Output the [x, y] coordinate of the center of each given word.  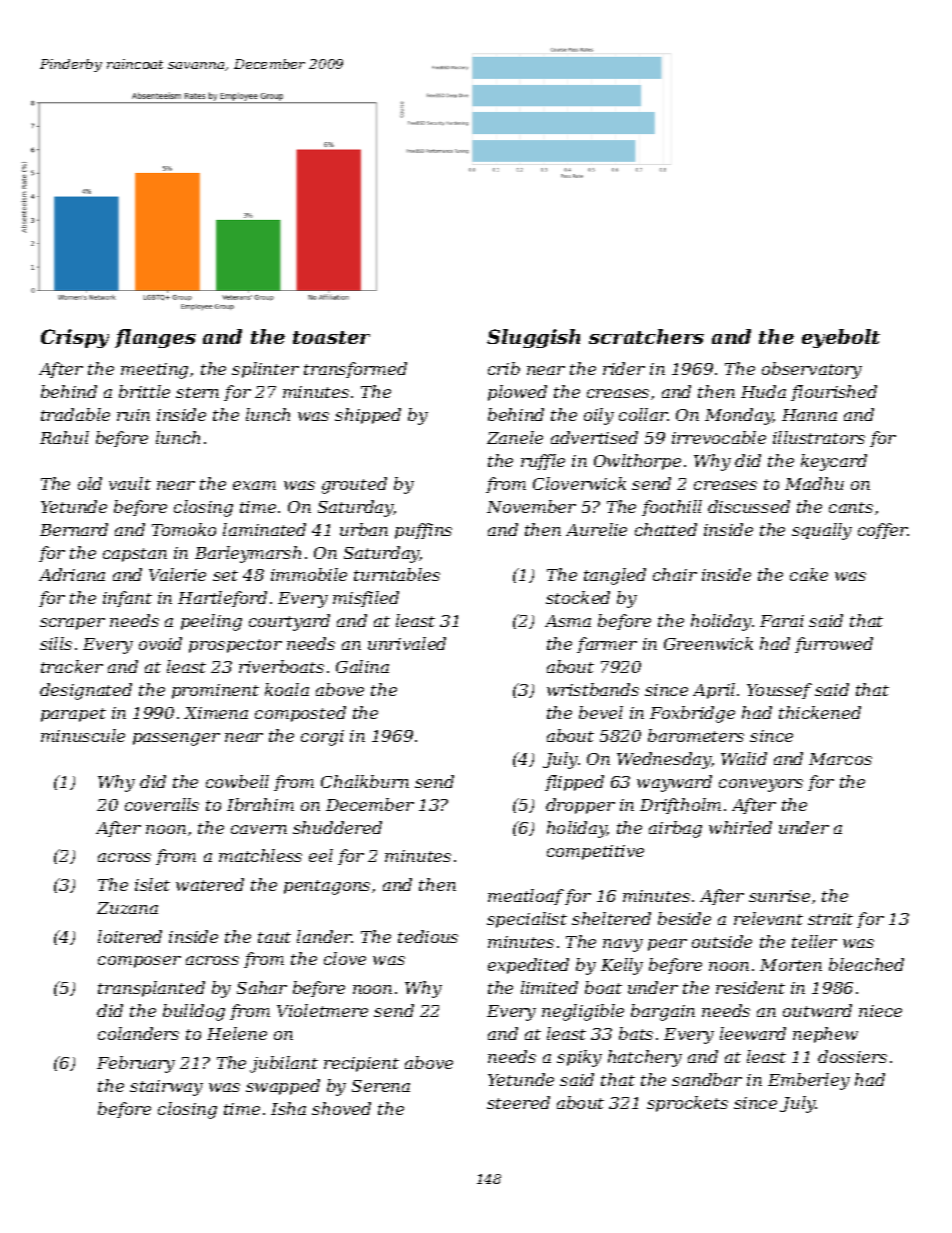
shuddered [337, 827]
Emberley [809, 1081]
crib [504, 368]
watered [210, 884]
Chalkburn [365, 781]
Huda [763, 391]
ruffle [543, 462]
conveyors [761, 785]
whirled [740, 827]
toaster [331, 337]
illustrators [819, 437]
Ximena [216, 713]
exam [254, 485]
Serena [381, 1086]
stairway [166, 1088]
